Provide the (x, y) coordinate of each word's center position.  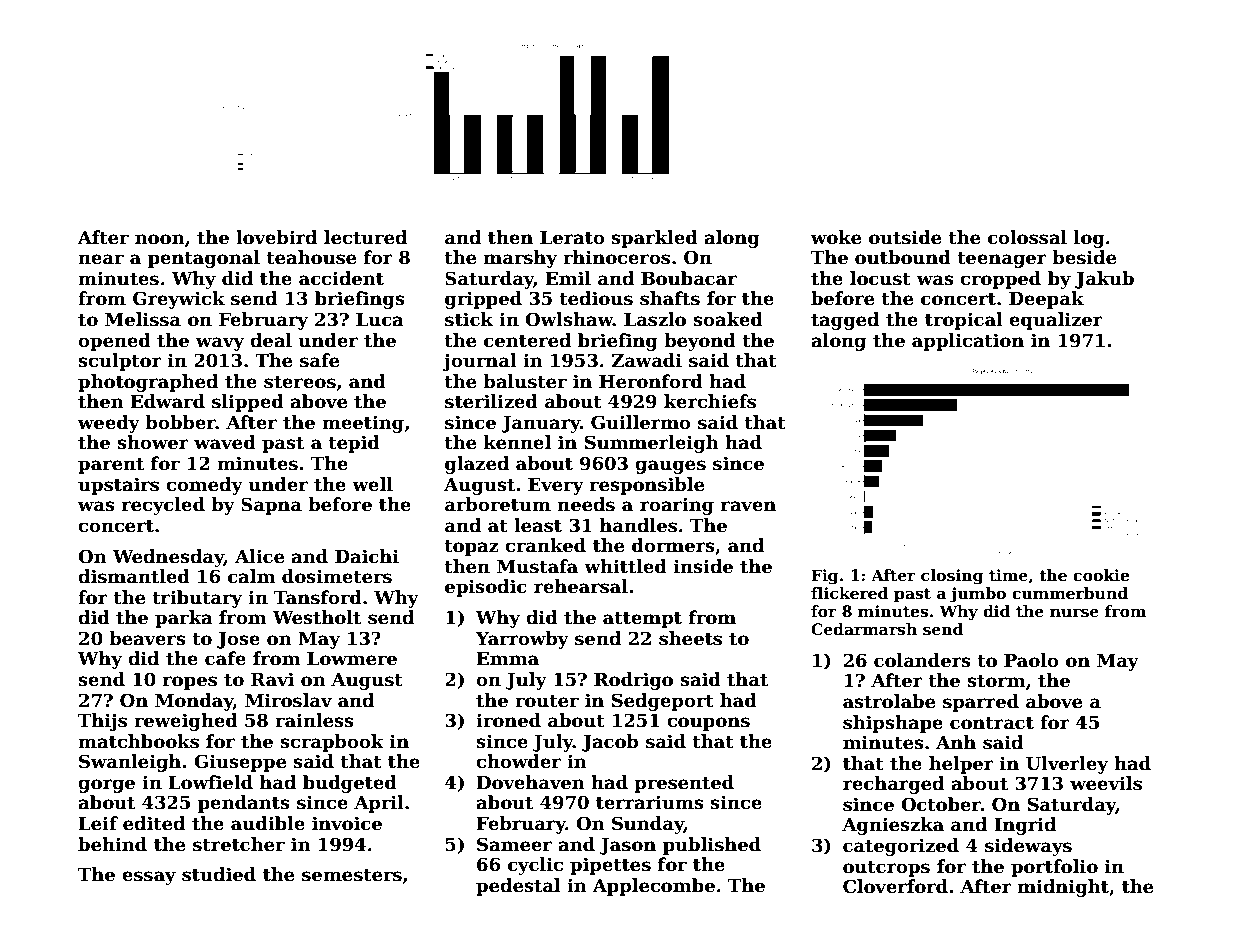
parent (111, 466)
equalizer (1056, 321)
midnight (1063, 888)
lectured (365, 237)
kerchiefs (710, 401)
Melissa (143, 319)
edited (154, 823)
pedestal (518, 887)
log (1089, 239)
